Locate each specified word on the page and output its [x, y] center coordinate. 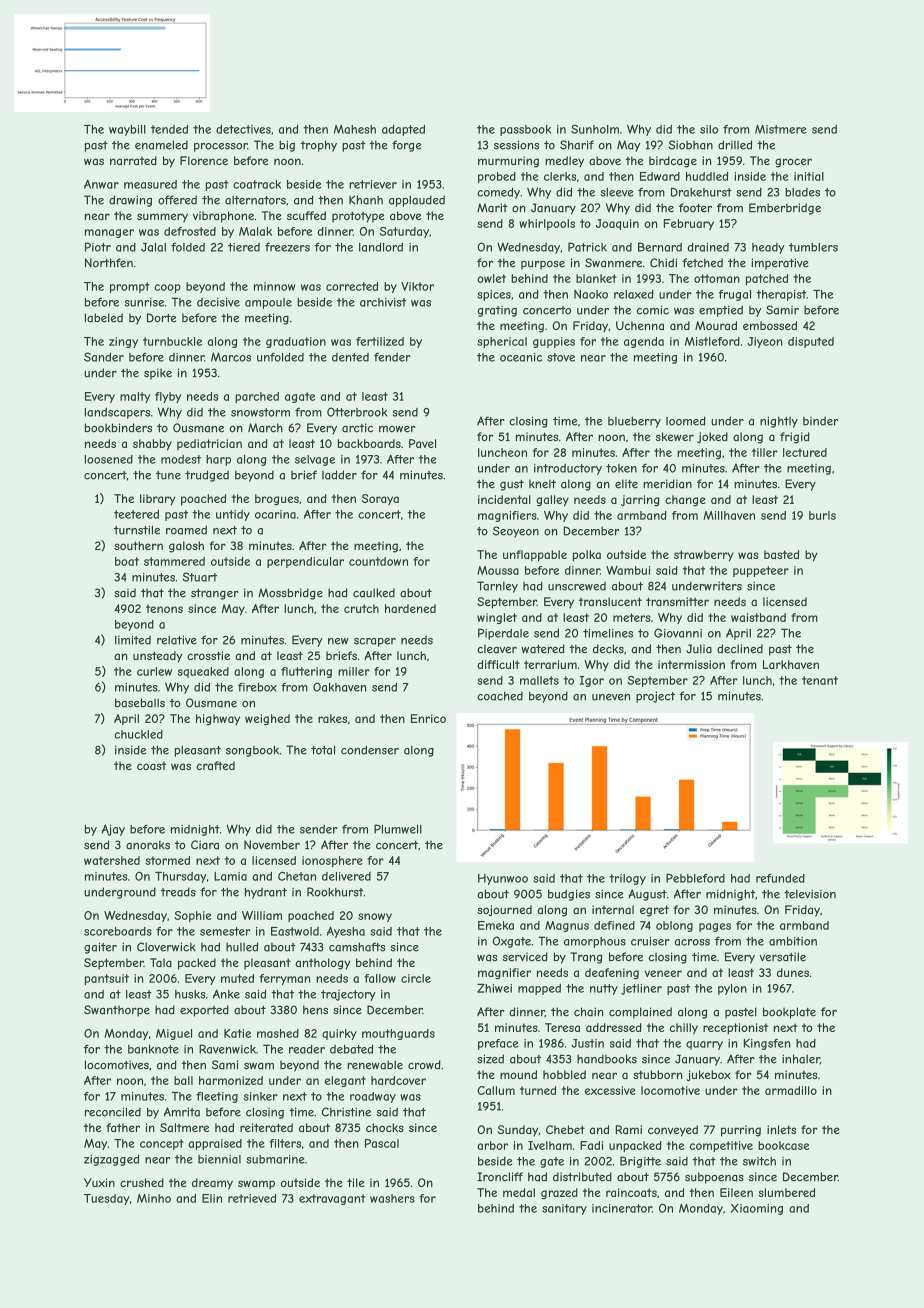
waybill [127, 130]
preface [498, 1044]
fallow [380, 978]
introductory [568, 469]
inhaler [801, 1059]
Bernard [660, 247]
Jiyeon [764, 342]
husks [190, 994]
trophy [318, 146]
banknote [153, 1049]
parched [257, 397]
